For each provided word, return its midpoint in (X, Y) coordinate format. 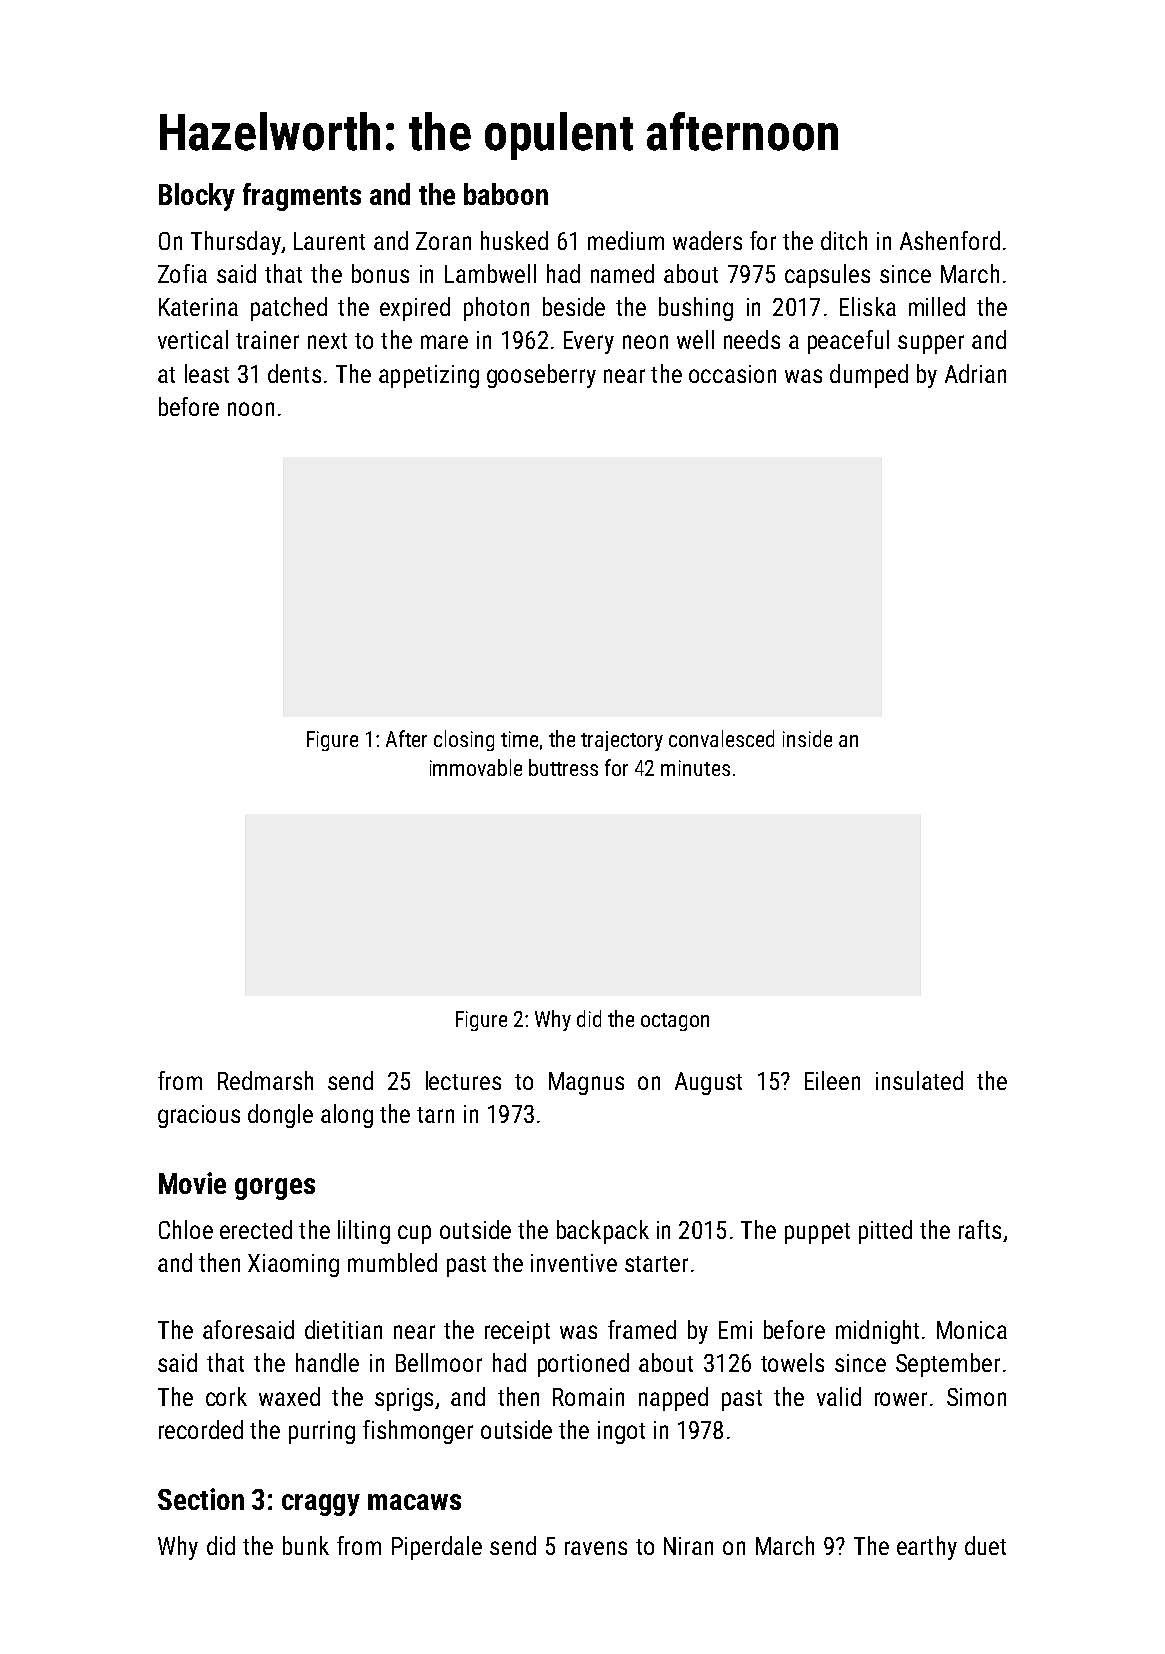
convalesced (721, 738)
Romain (588, 1397)
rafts (980, 1229)
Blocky (197, 197)
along (347, 1116)
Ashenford (950, 240)
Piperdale (437, 1548)
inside (807, 738)
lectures (463, 1080)
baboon (506, 194)
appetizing (429, 376)
